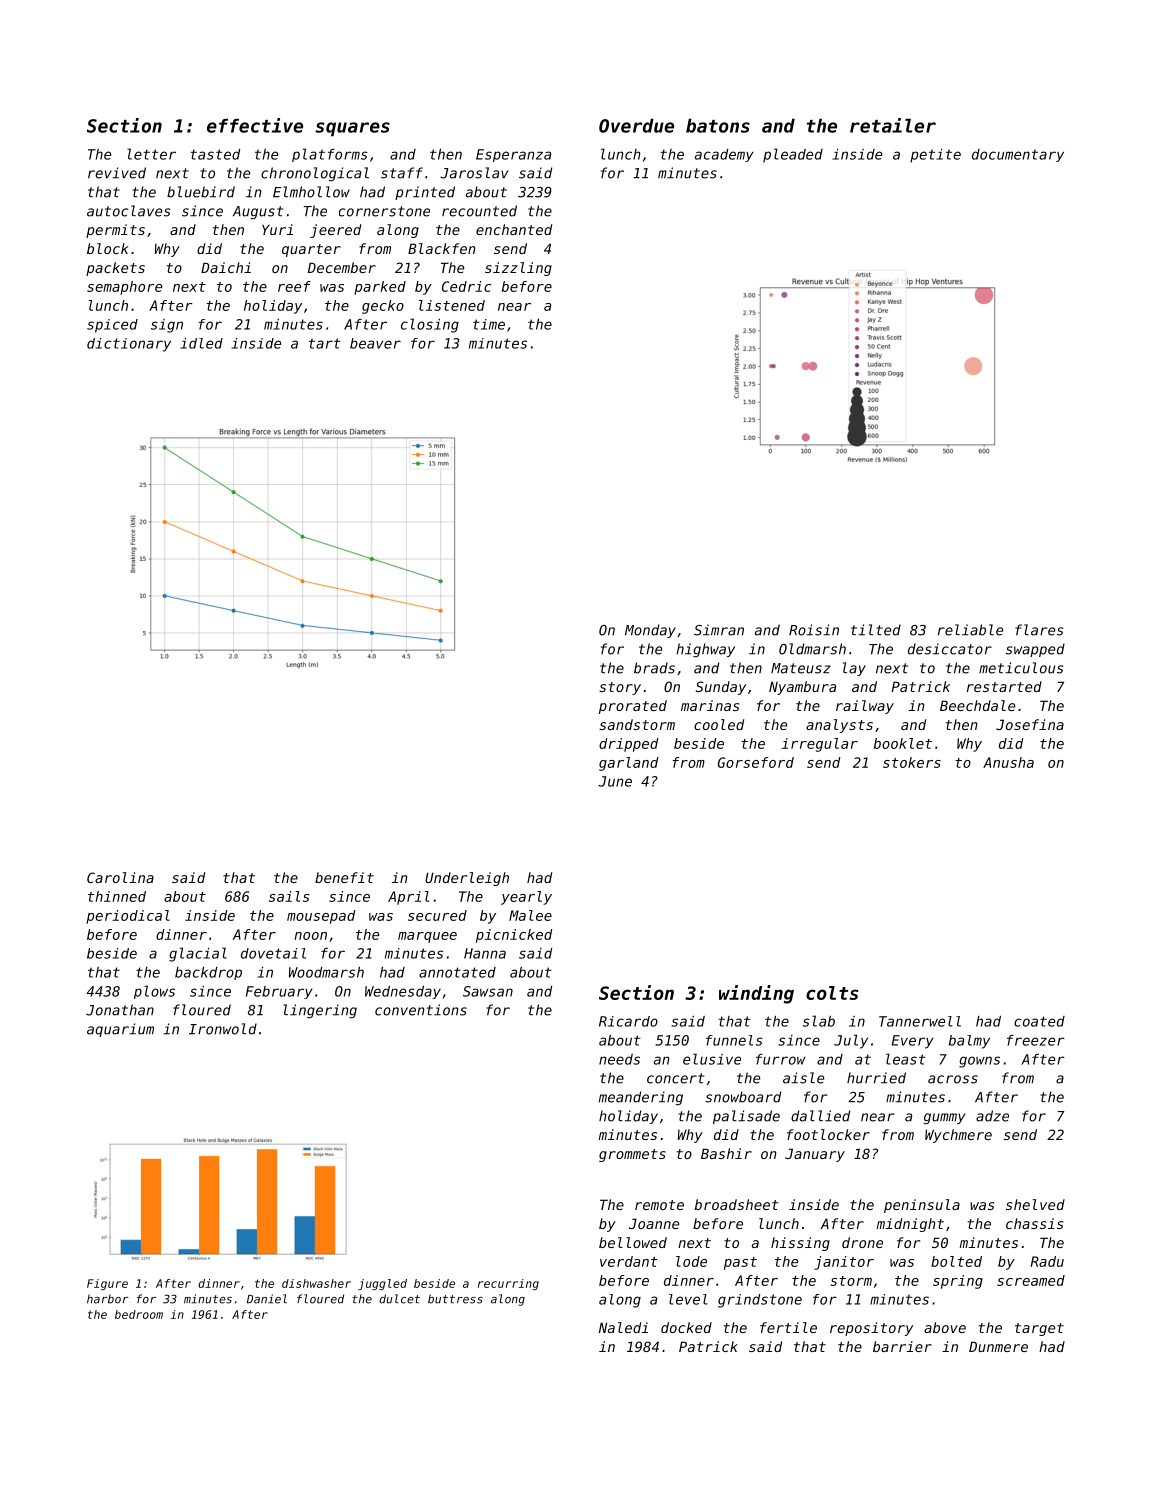  What do you see at coordinates (636, 126) in the image?
I see `Overdue` at bounding box center [636, 126].
